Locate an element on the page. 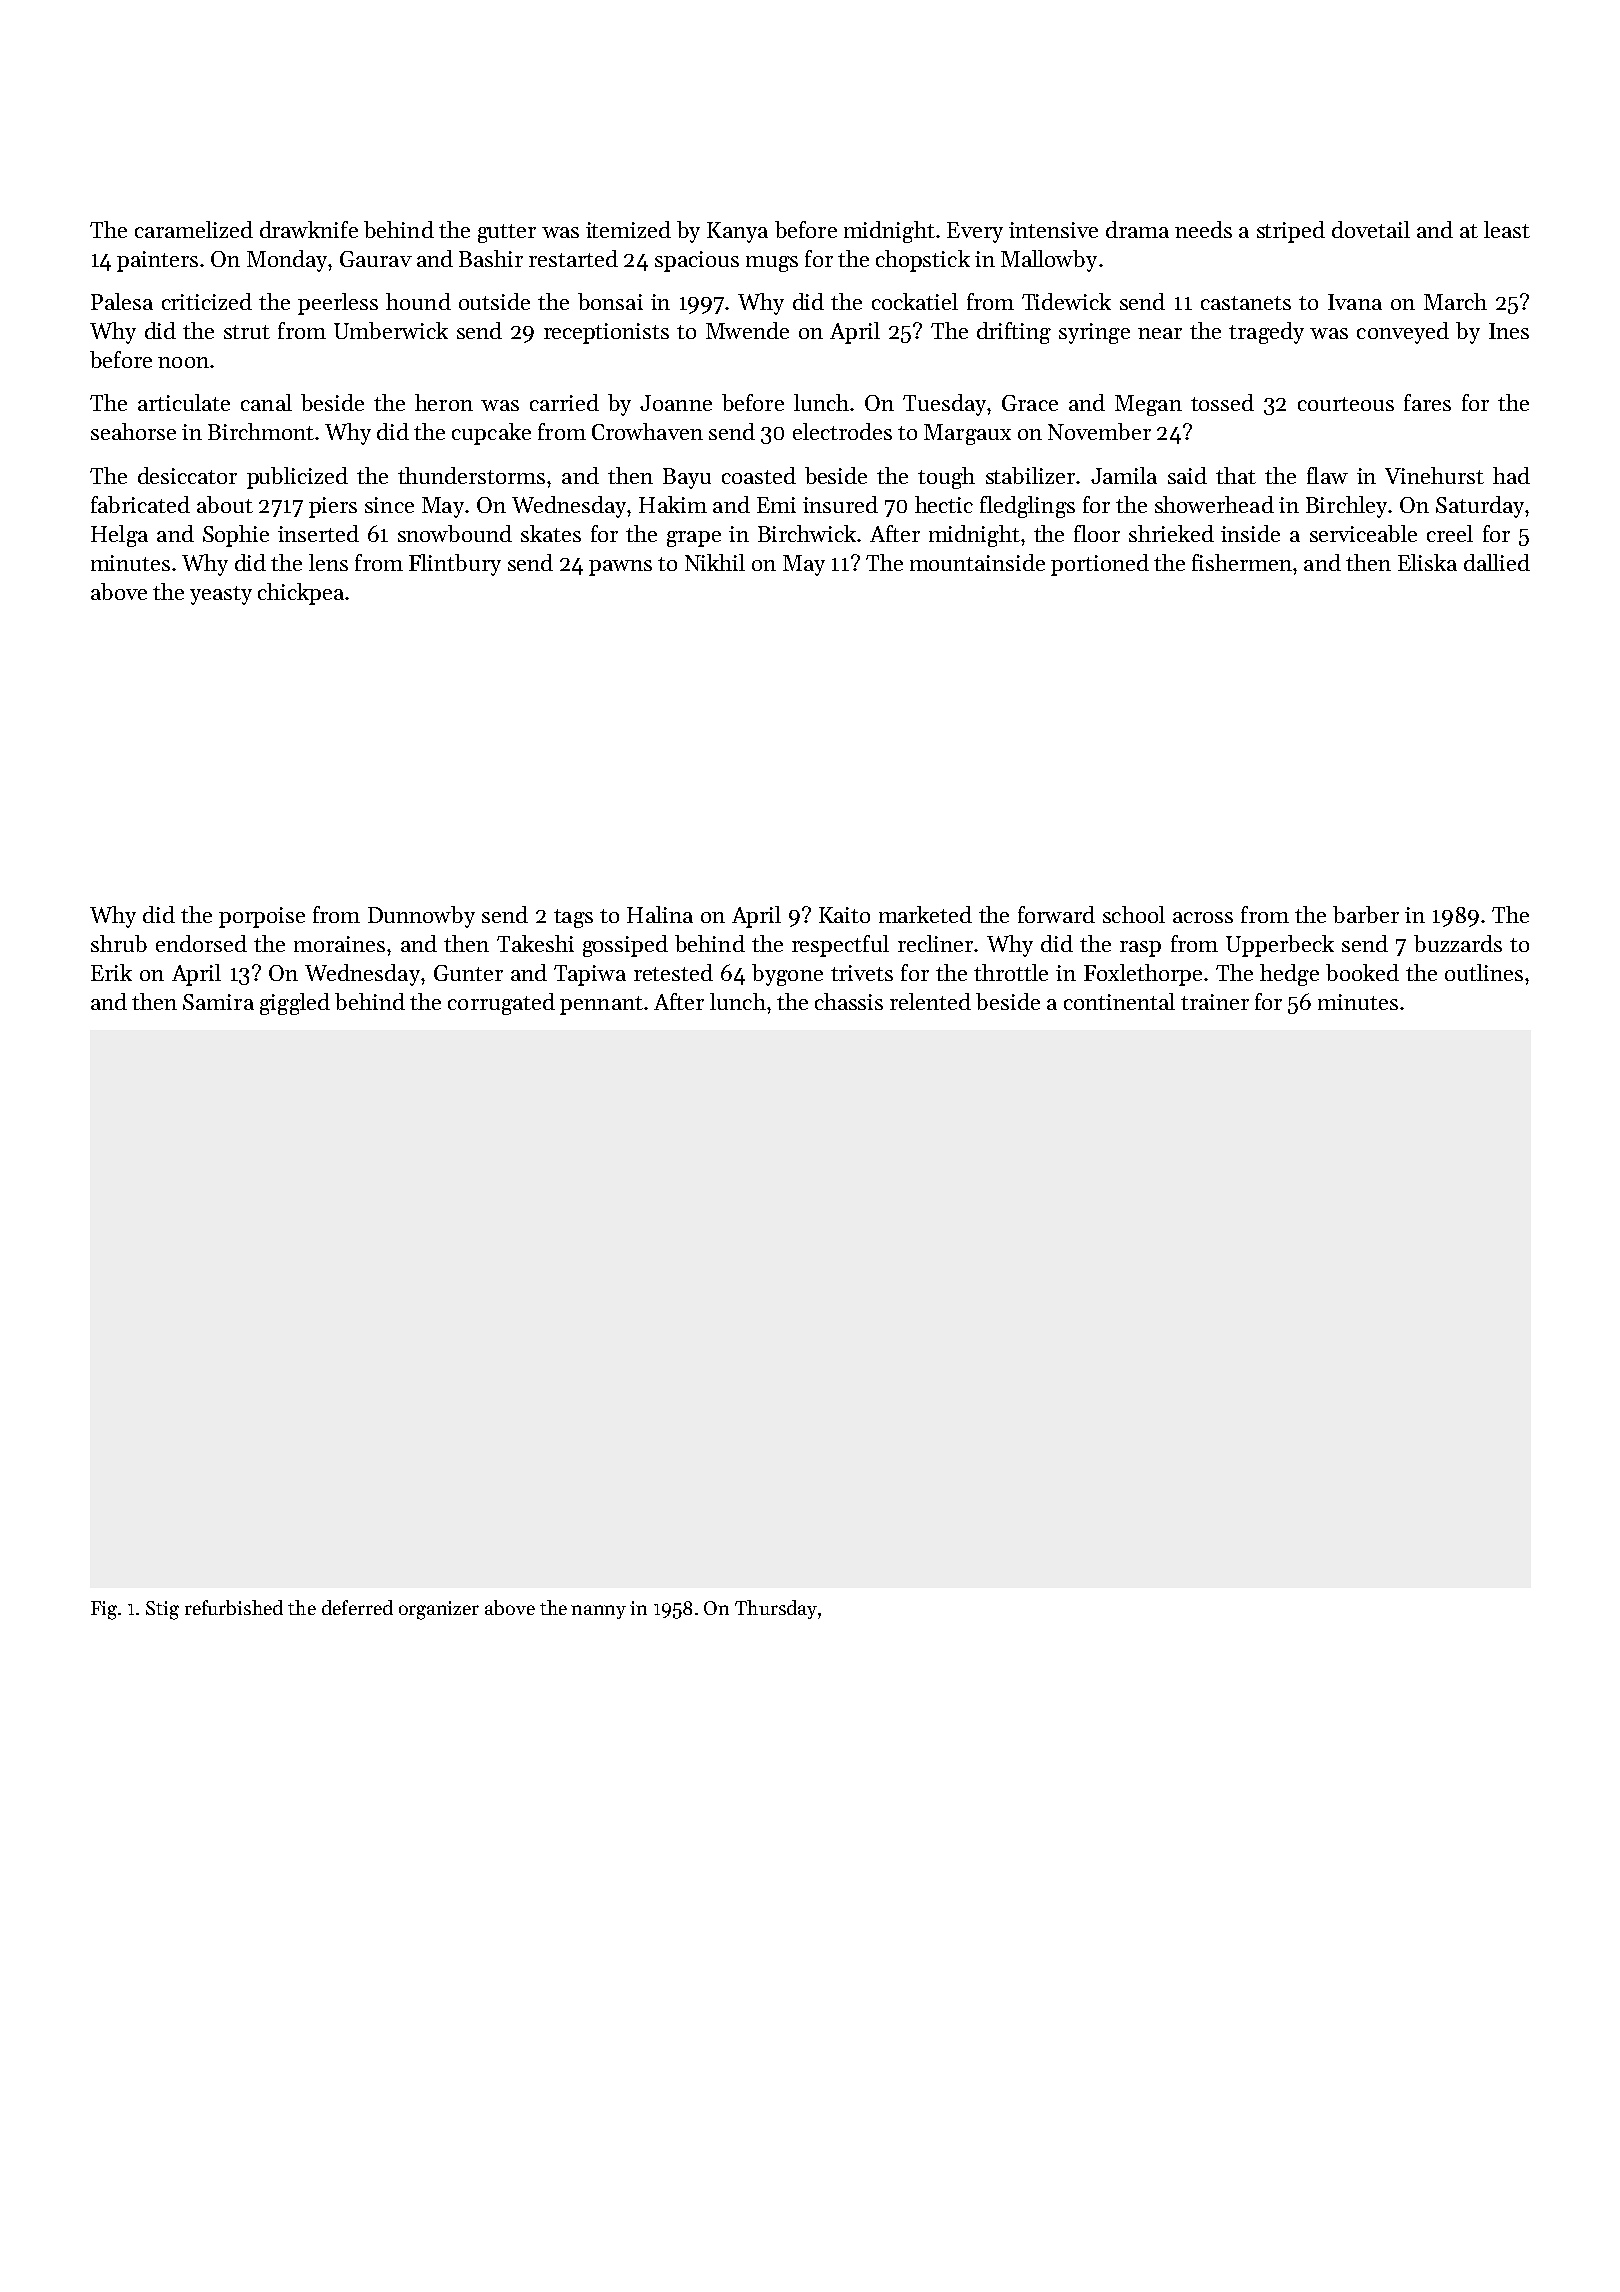 The image size is (1620, 2292). chassis is located at coordinates (849, 1001).
